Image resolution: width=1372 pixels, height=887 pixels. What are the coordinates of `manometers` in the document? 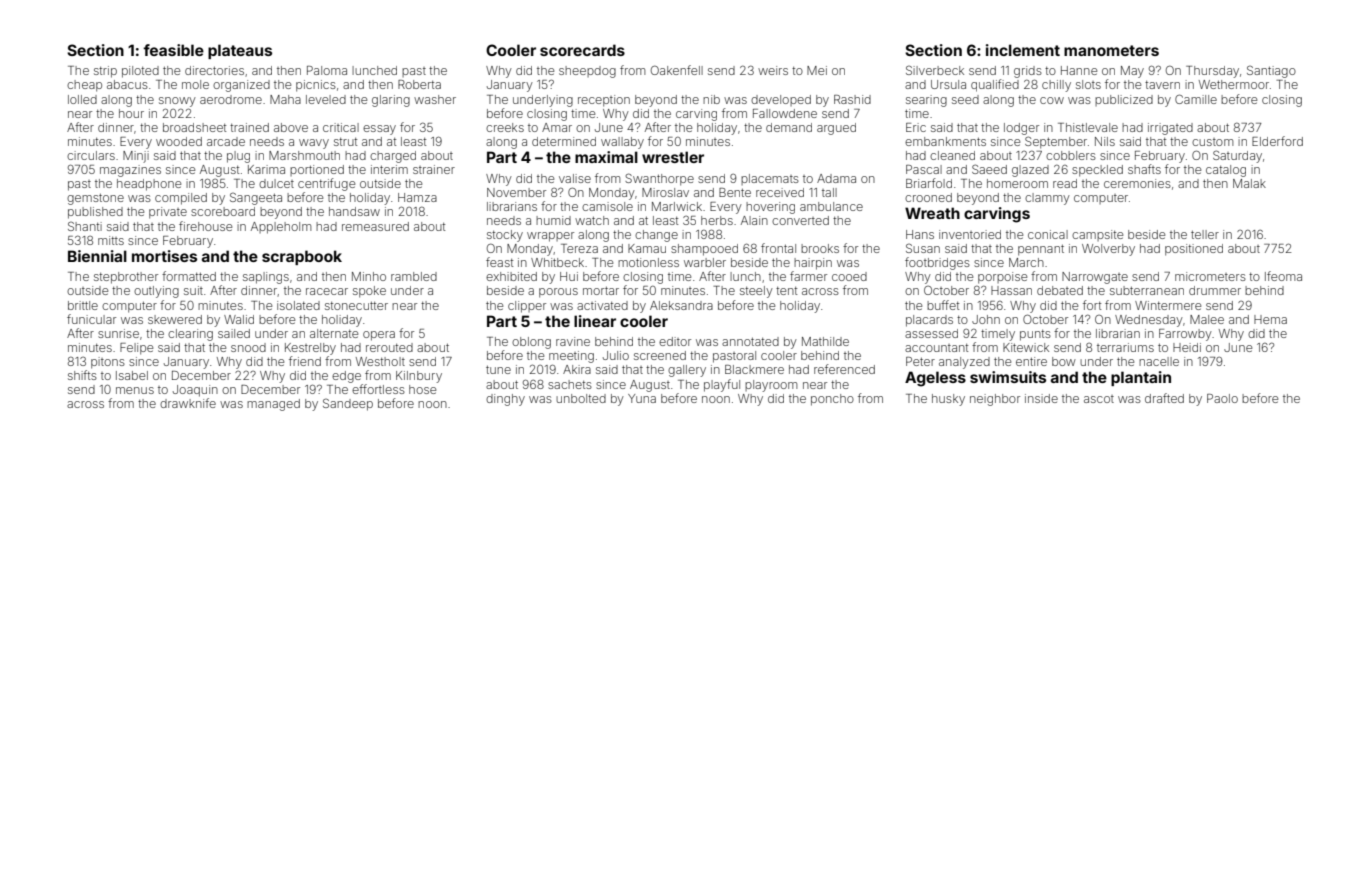 It's located at (1111, 50).
